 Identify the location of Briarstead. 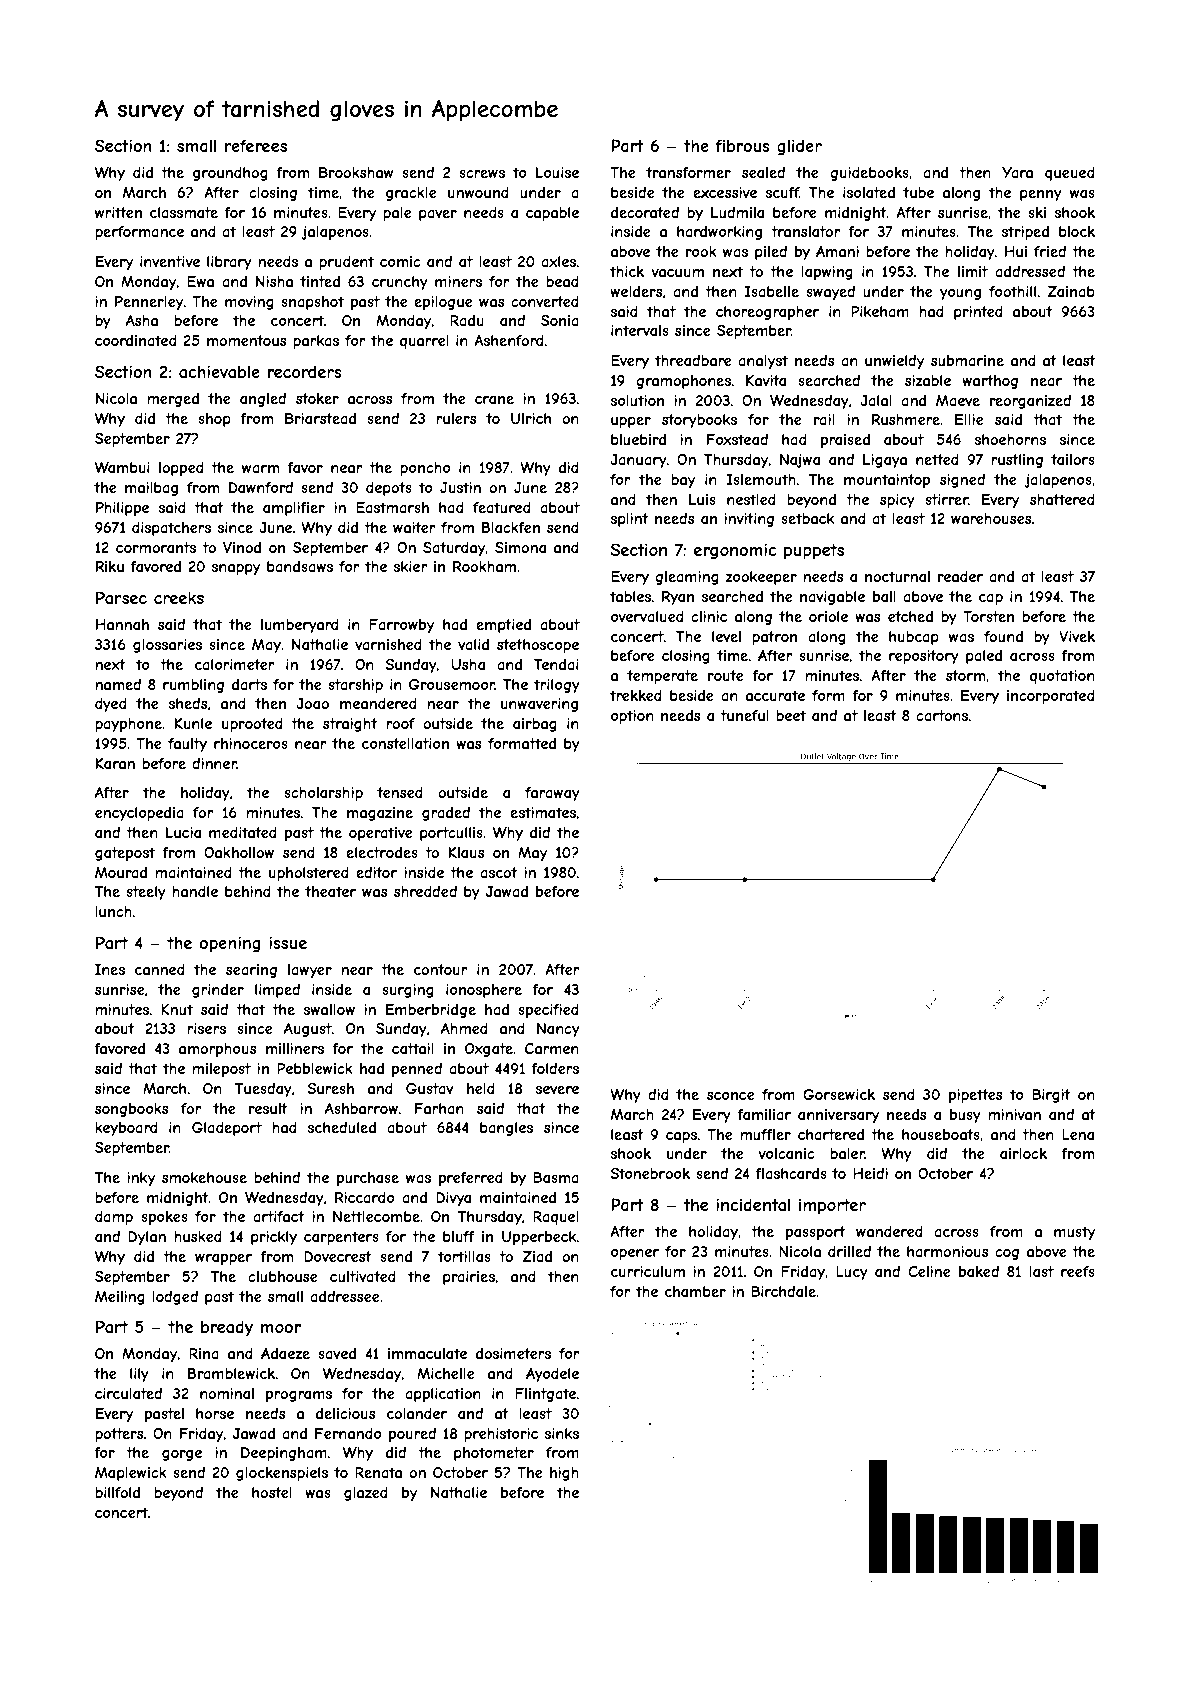
(320, 418).
